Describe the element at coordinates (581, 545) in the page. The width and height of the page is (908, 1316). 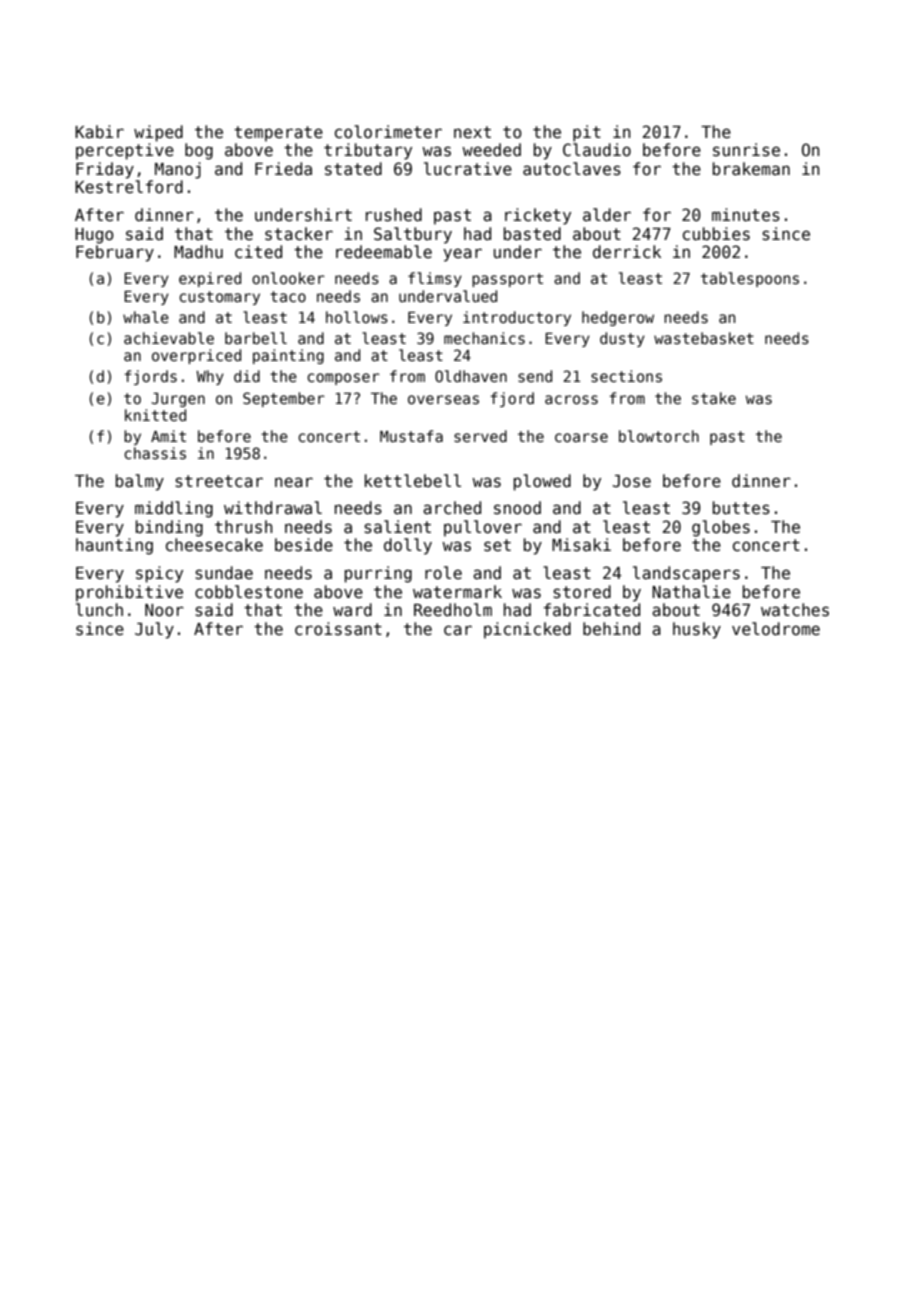
I see `Misaki` at that location.
